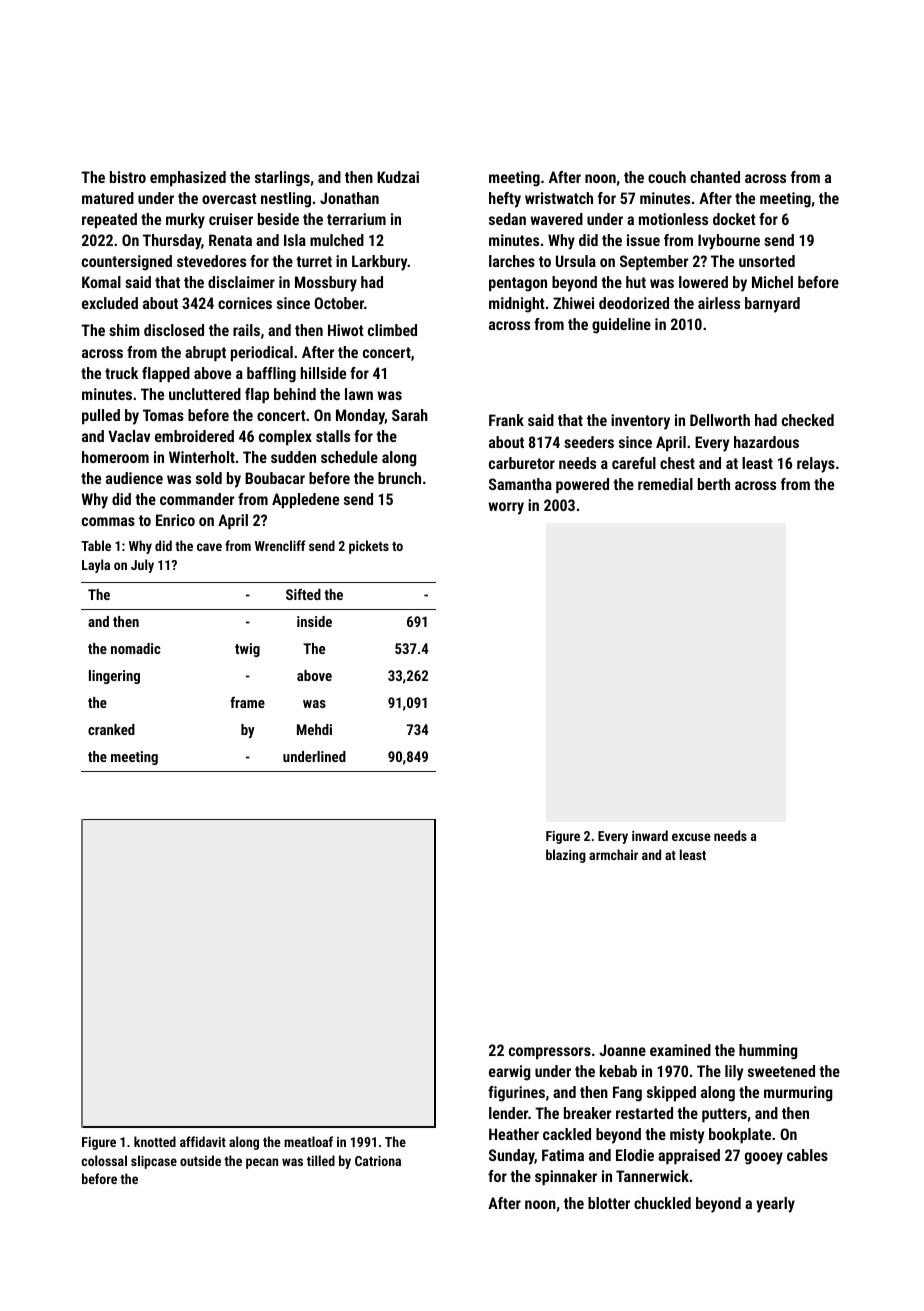  Describe the element at coordinates (104, 1160) in the page. I see `colossal` at that location.
